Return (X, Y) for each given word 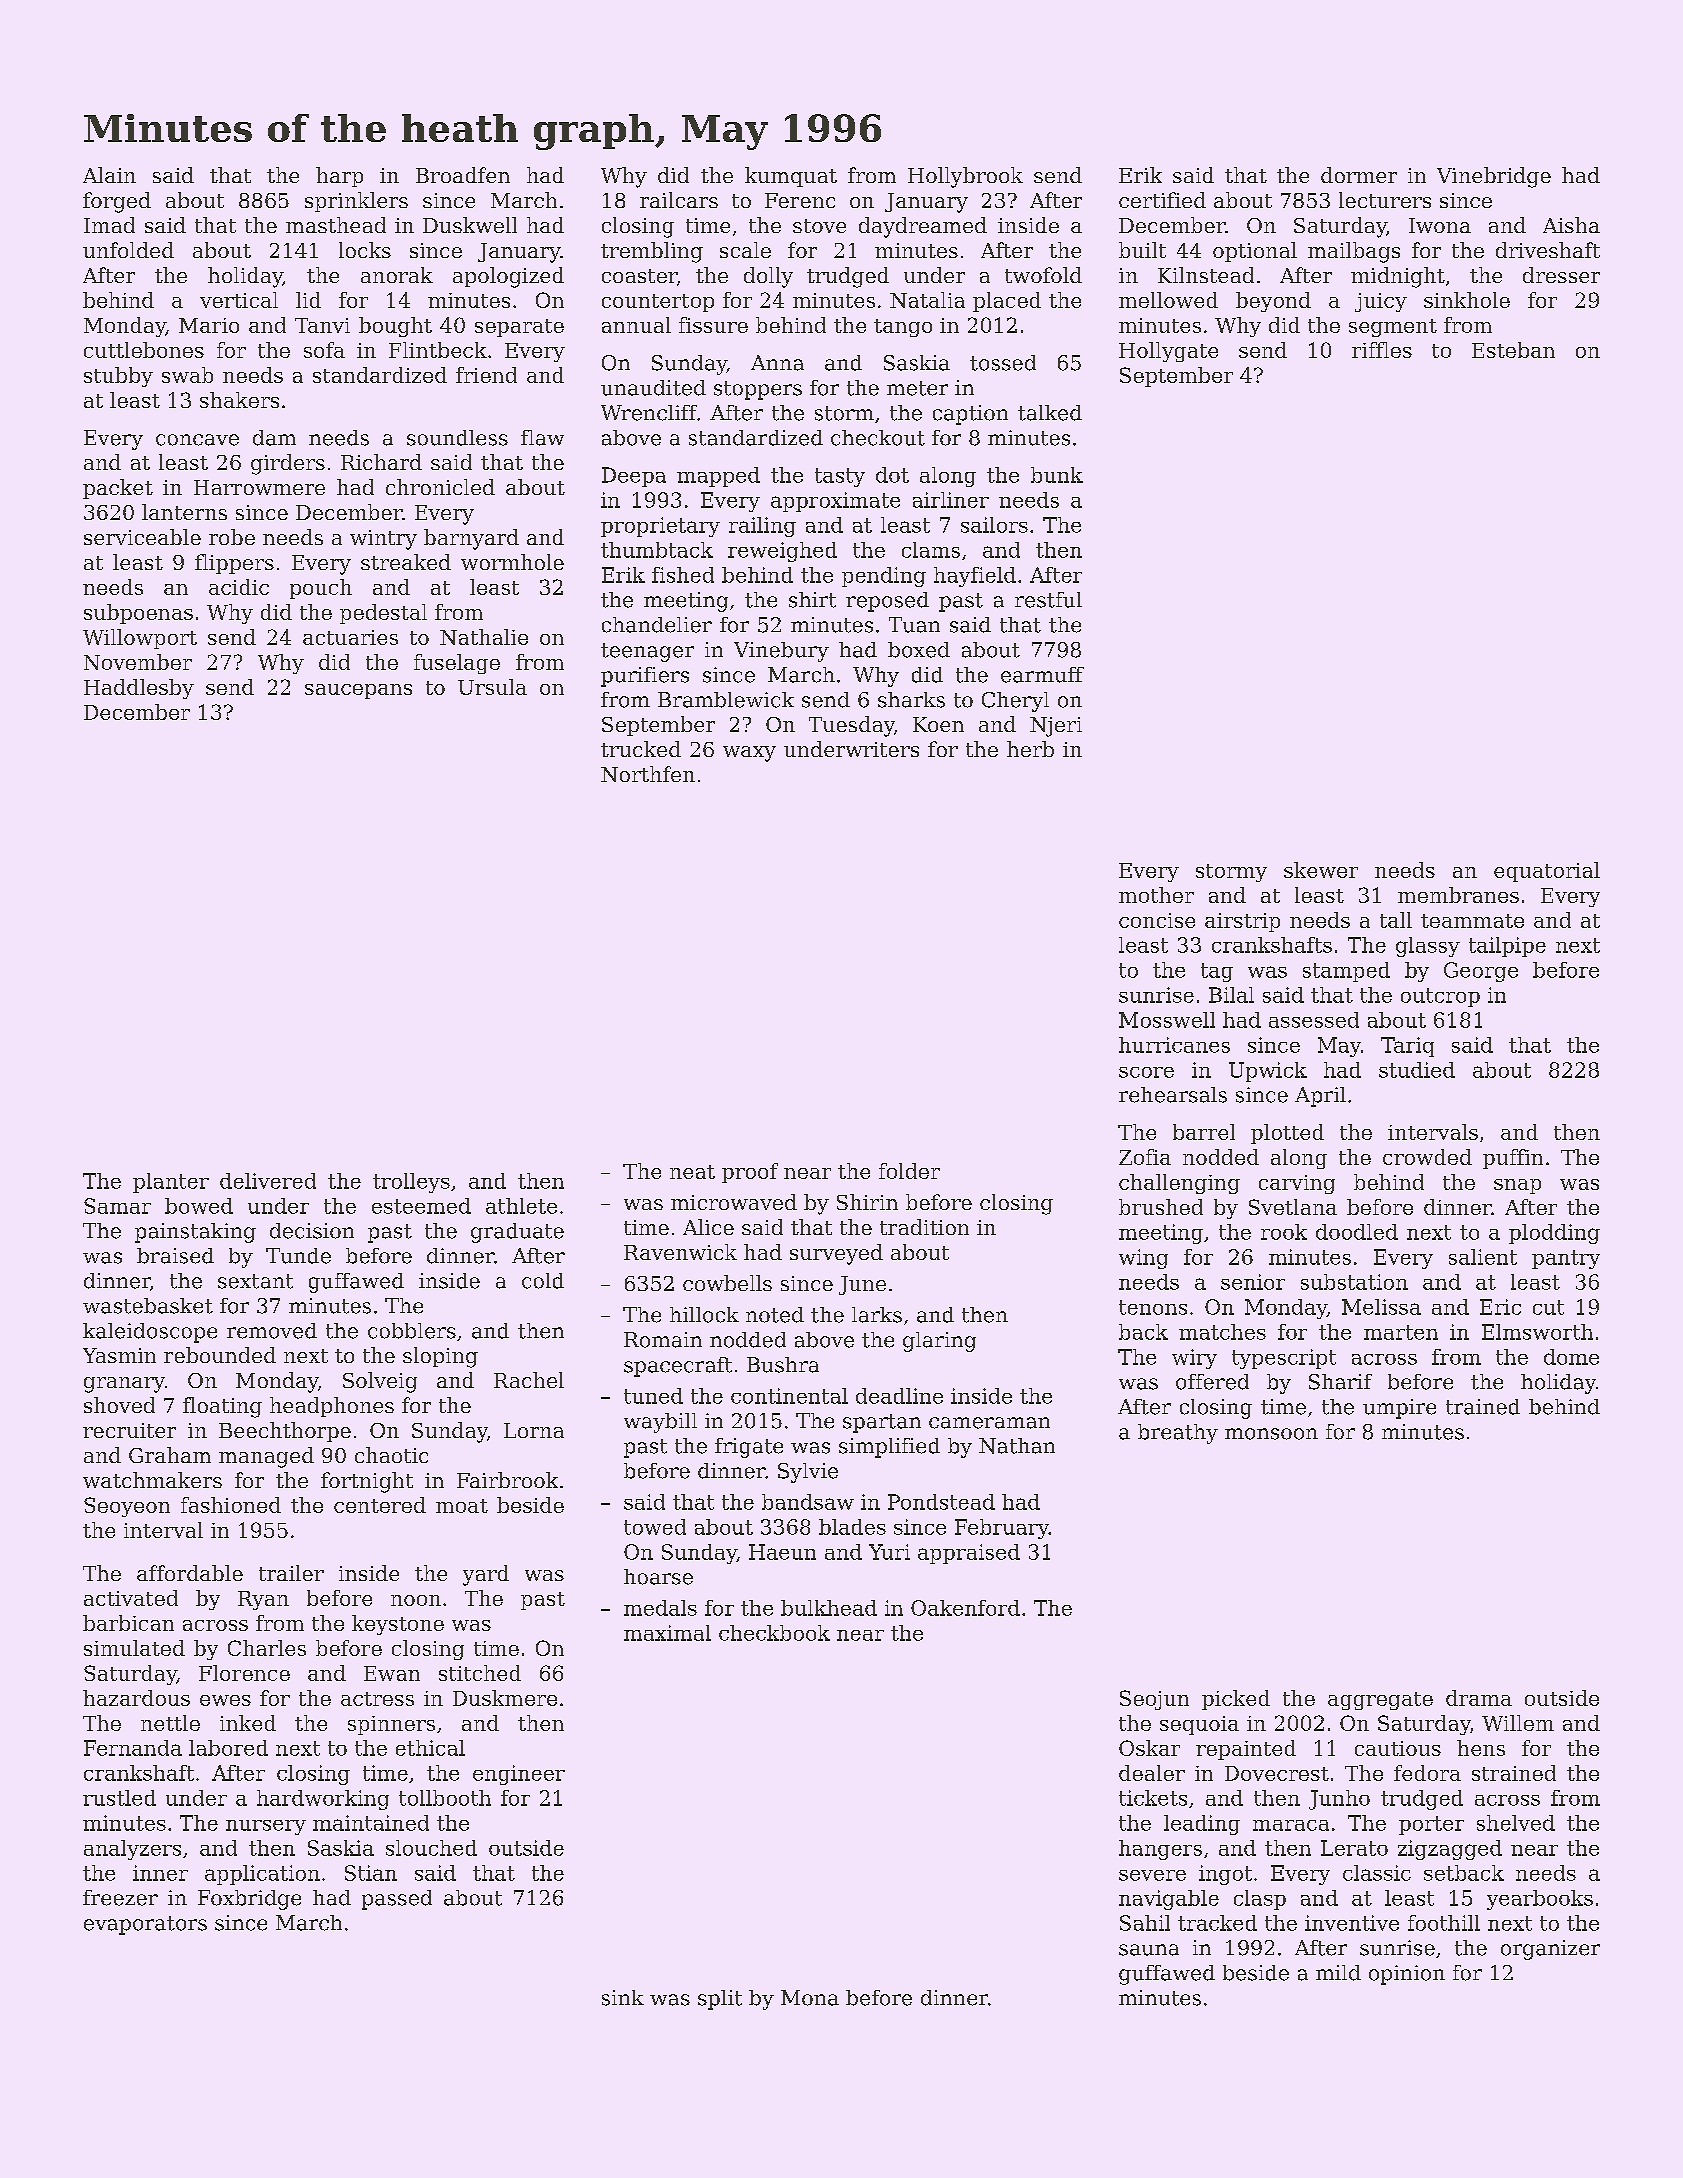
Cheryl (1015, 702)
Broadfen (463, 175)
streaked (406, 562)
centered (380, 1505)
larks (877, 1315)
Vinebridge (1494, 177)
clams (931, 550)
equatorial (1547, 872)
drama (1479, 1698)
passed (397, 1900)
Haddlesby (139, 689)
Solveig (380, 1382)
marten (1401, 1332)
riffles (1382, 350)
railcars (679, 200)
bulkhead (829, 1608)
